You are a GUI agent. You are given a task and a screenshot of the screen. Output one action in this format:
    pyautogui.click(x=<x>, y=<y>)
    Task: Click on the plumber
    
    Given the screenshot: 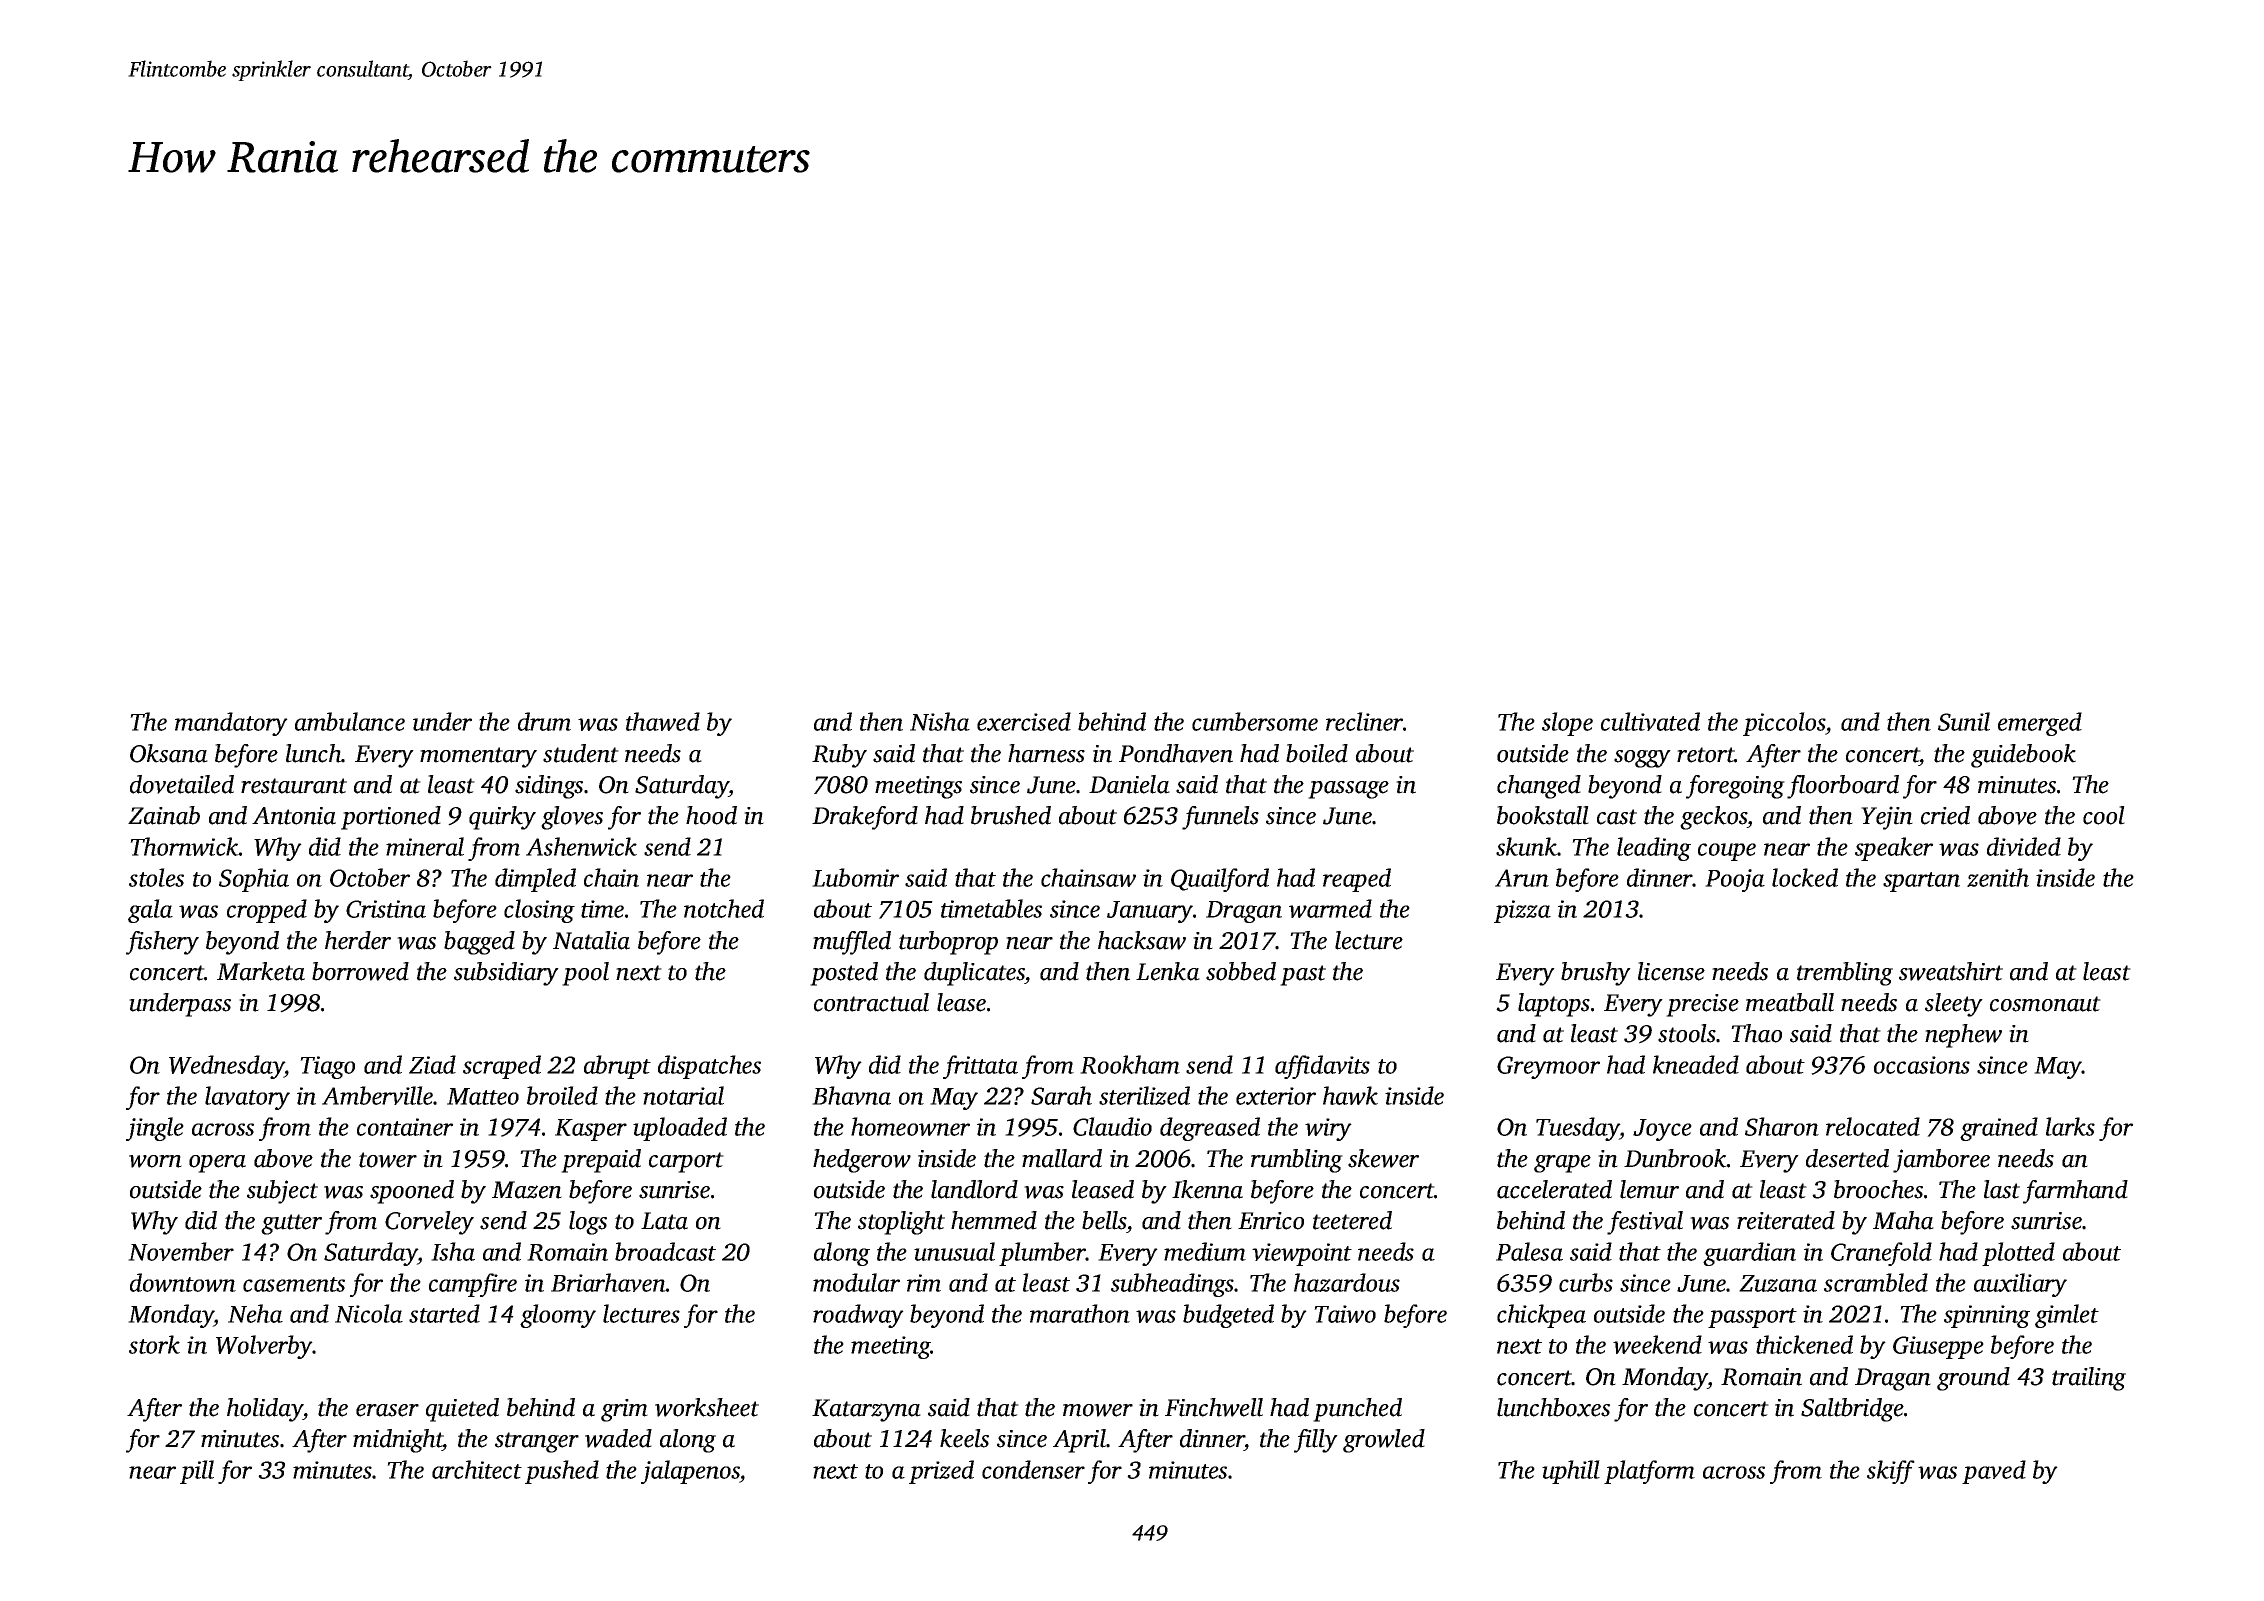 What is the action you would take?
    pyautogui.click(x=1042, y=1254)
